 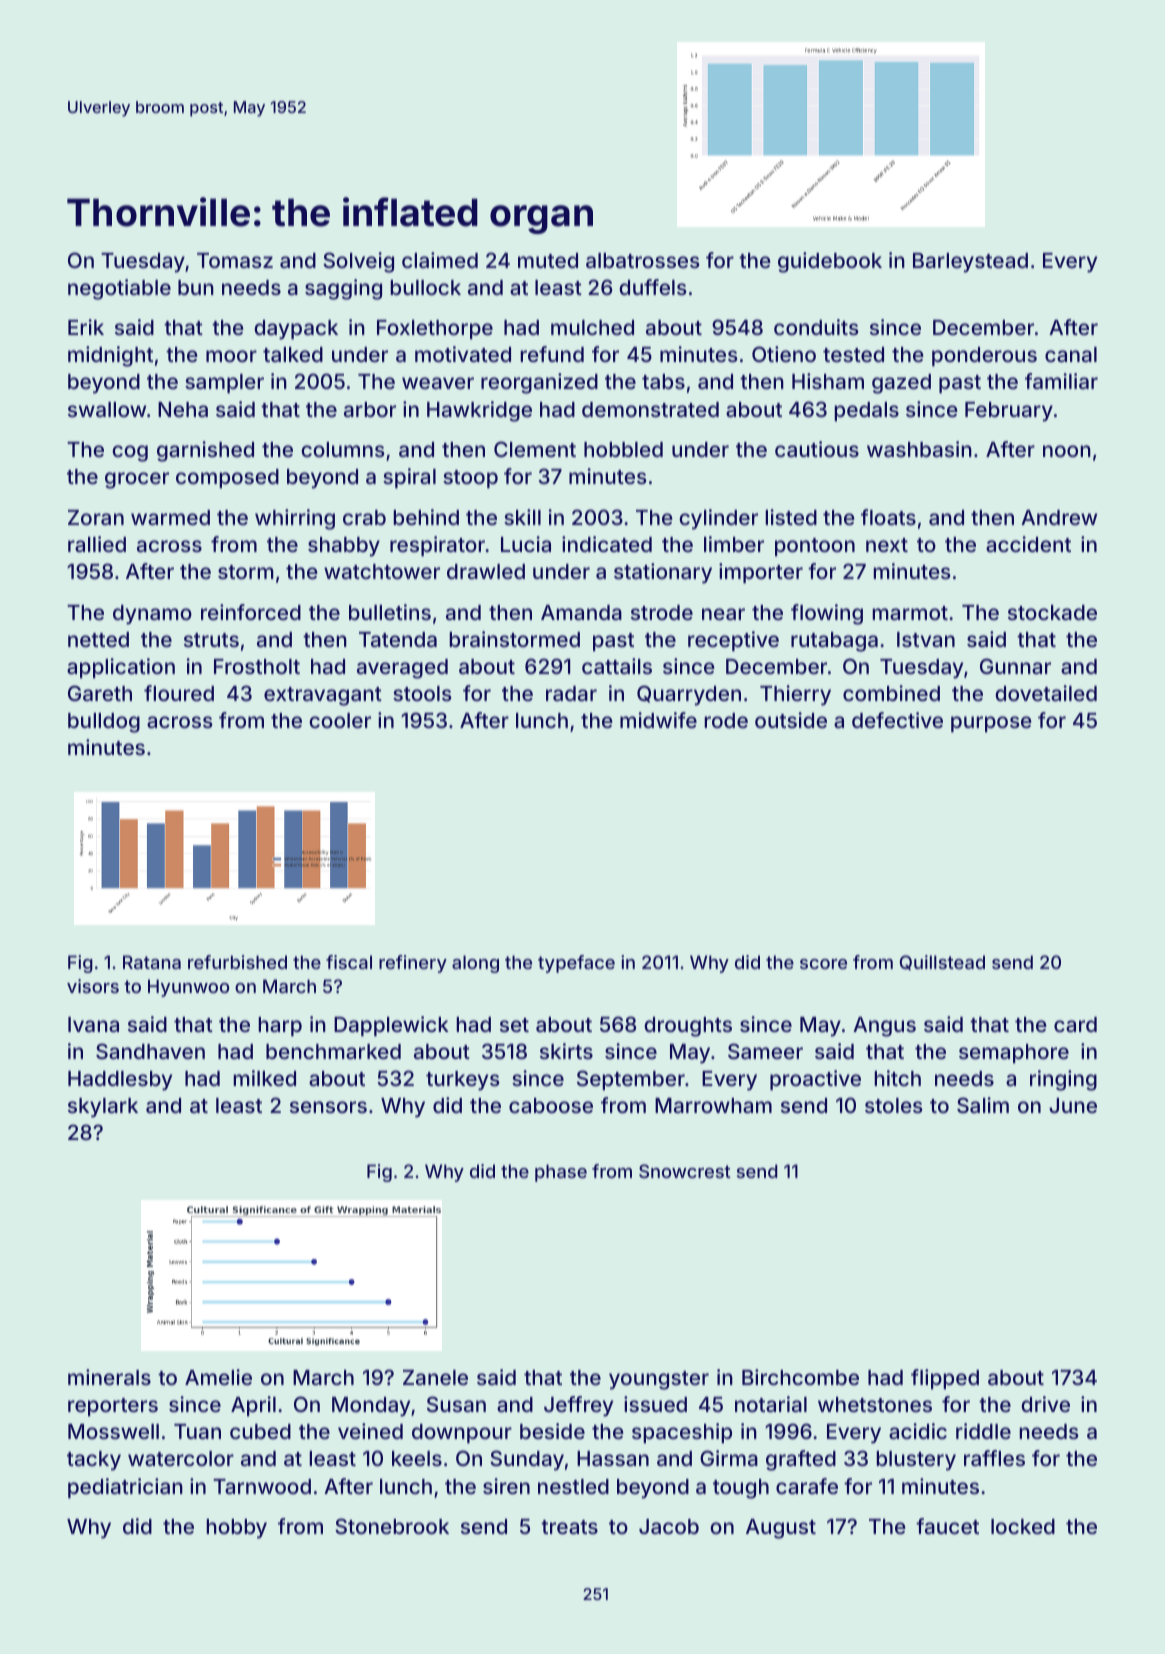 What do you see at coordinates (150, 1051) in the image?
I see `Sandhaven` at bounding box center [150, 1051].
